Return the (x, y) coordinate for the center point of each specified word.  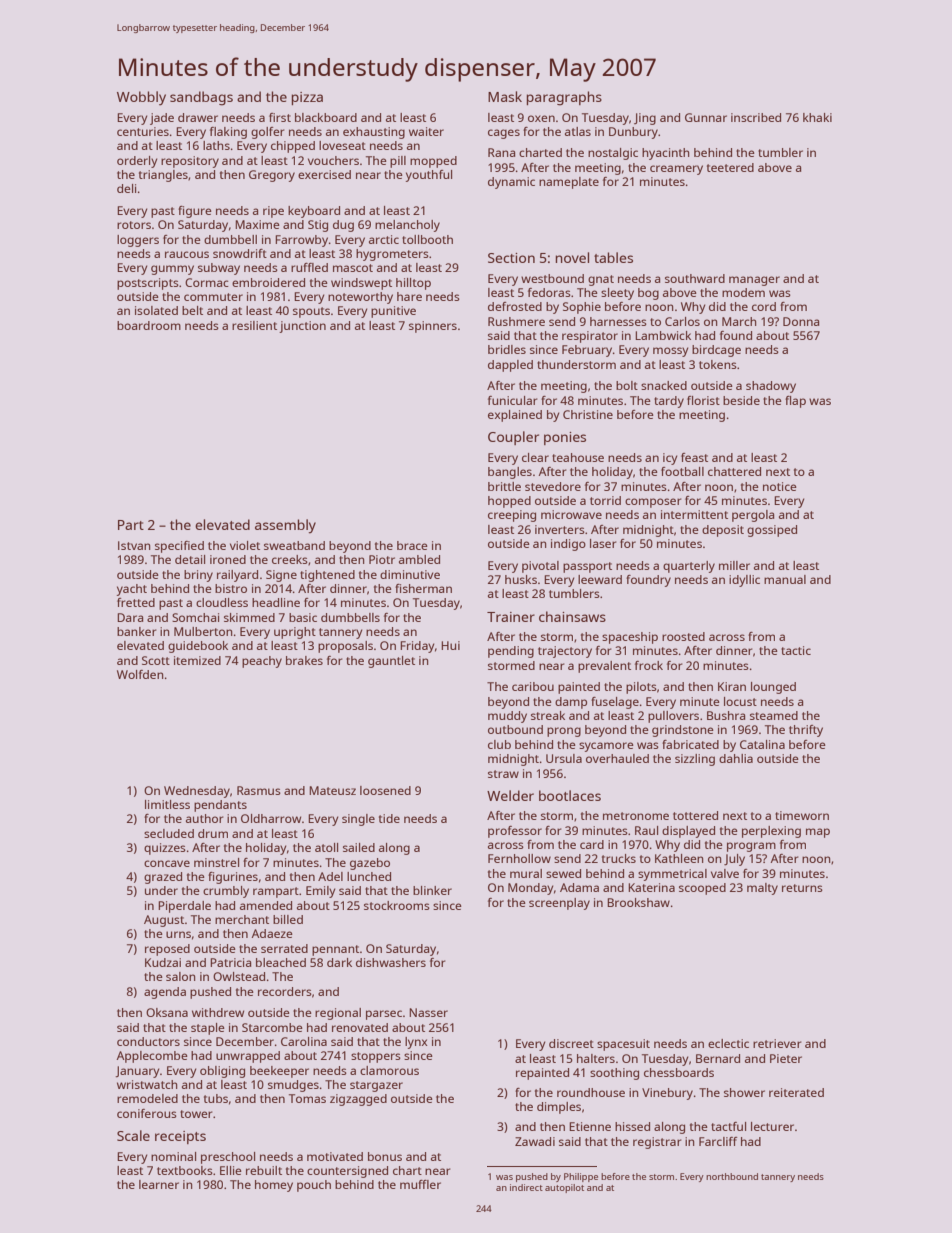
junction (302, 327)
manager (754, 281)
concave (167, 863)
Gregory (272, 176)
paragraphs (564, 98)
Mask (505, 96)
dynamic (511, 183)
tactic (796, 650)
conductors (148, 1041)
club (499, 744)
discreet (571, 1043)
